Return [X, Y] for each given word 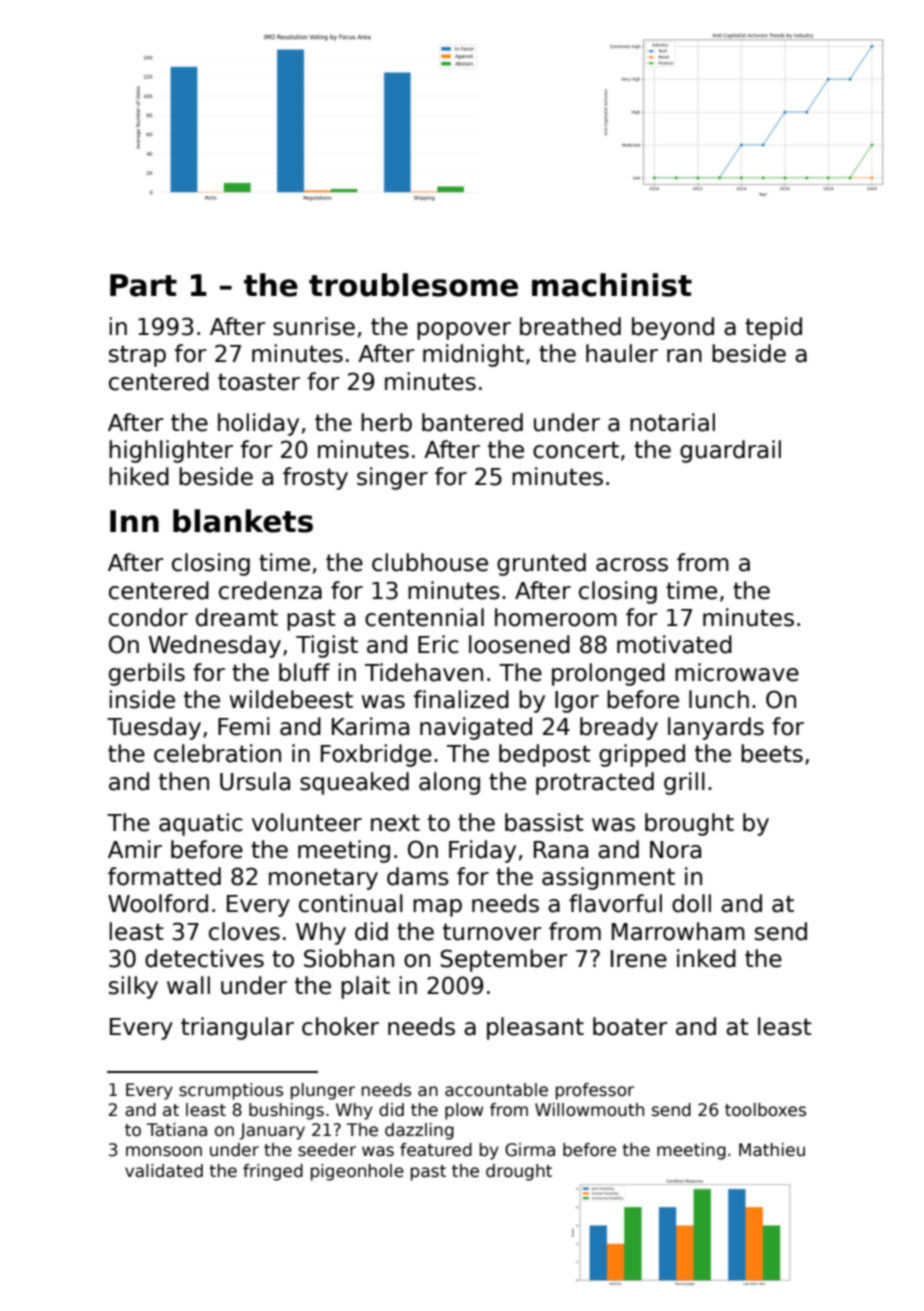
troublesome [413, 285]
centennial [424, 617]
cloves [244, 931]
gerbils [147, 674]
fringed [273, 1172]
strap [137, 356]
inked [706, 958]
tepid [773, 328]
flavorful [615, 903]
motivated [674, 644]
